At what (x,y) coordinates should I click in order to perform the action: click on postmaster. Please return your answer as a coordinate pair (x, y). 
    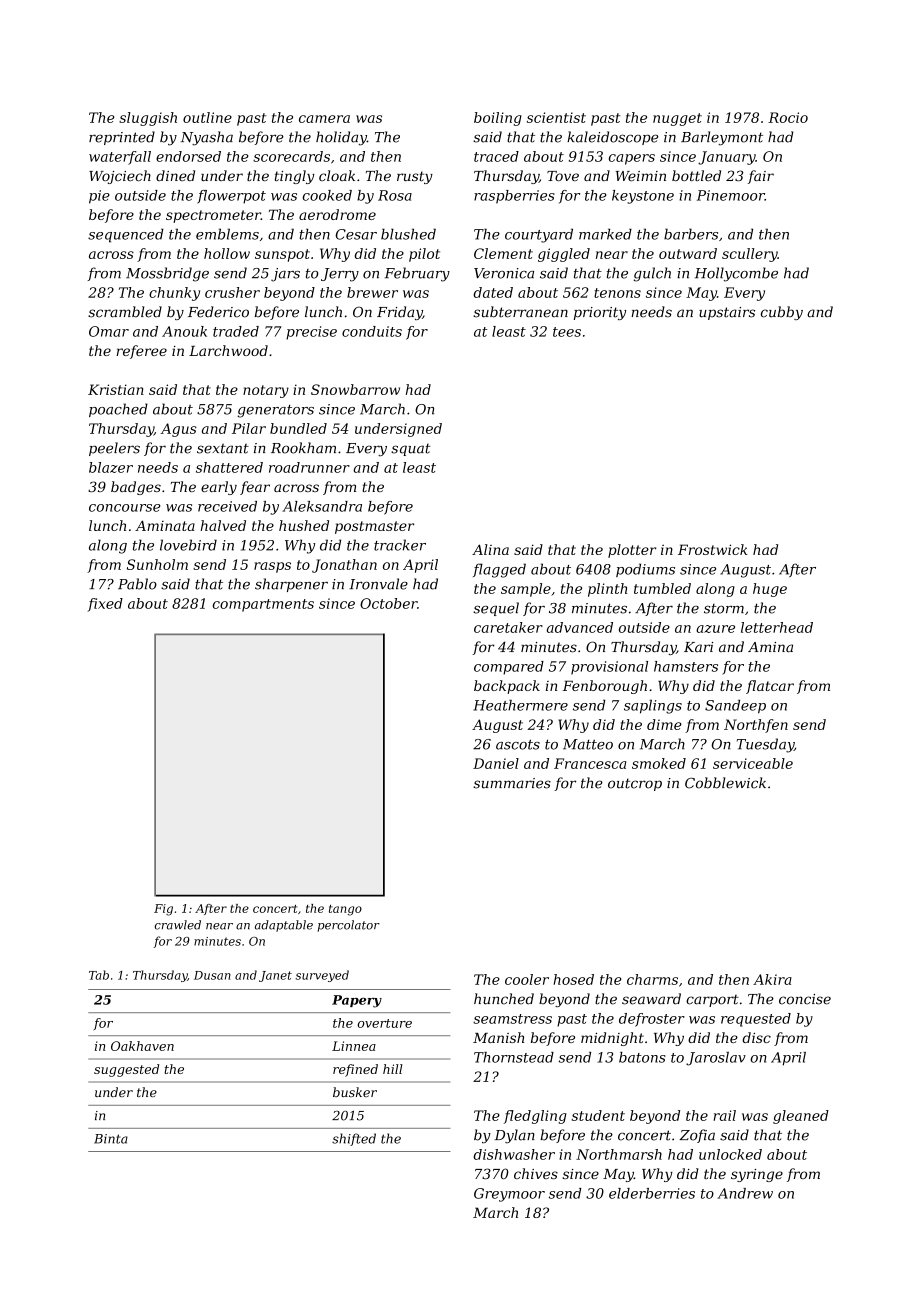
    Looking at the image, I should click on (374, 527).
